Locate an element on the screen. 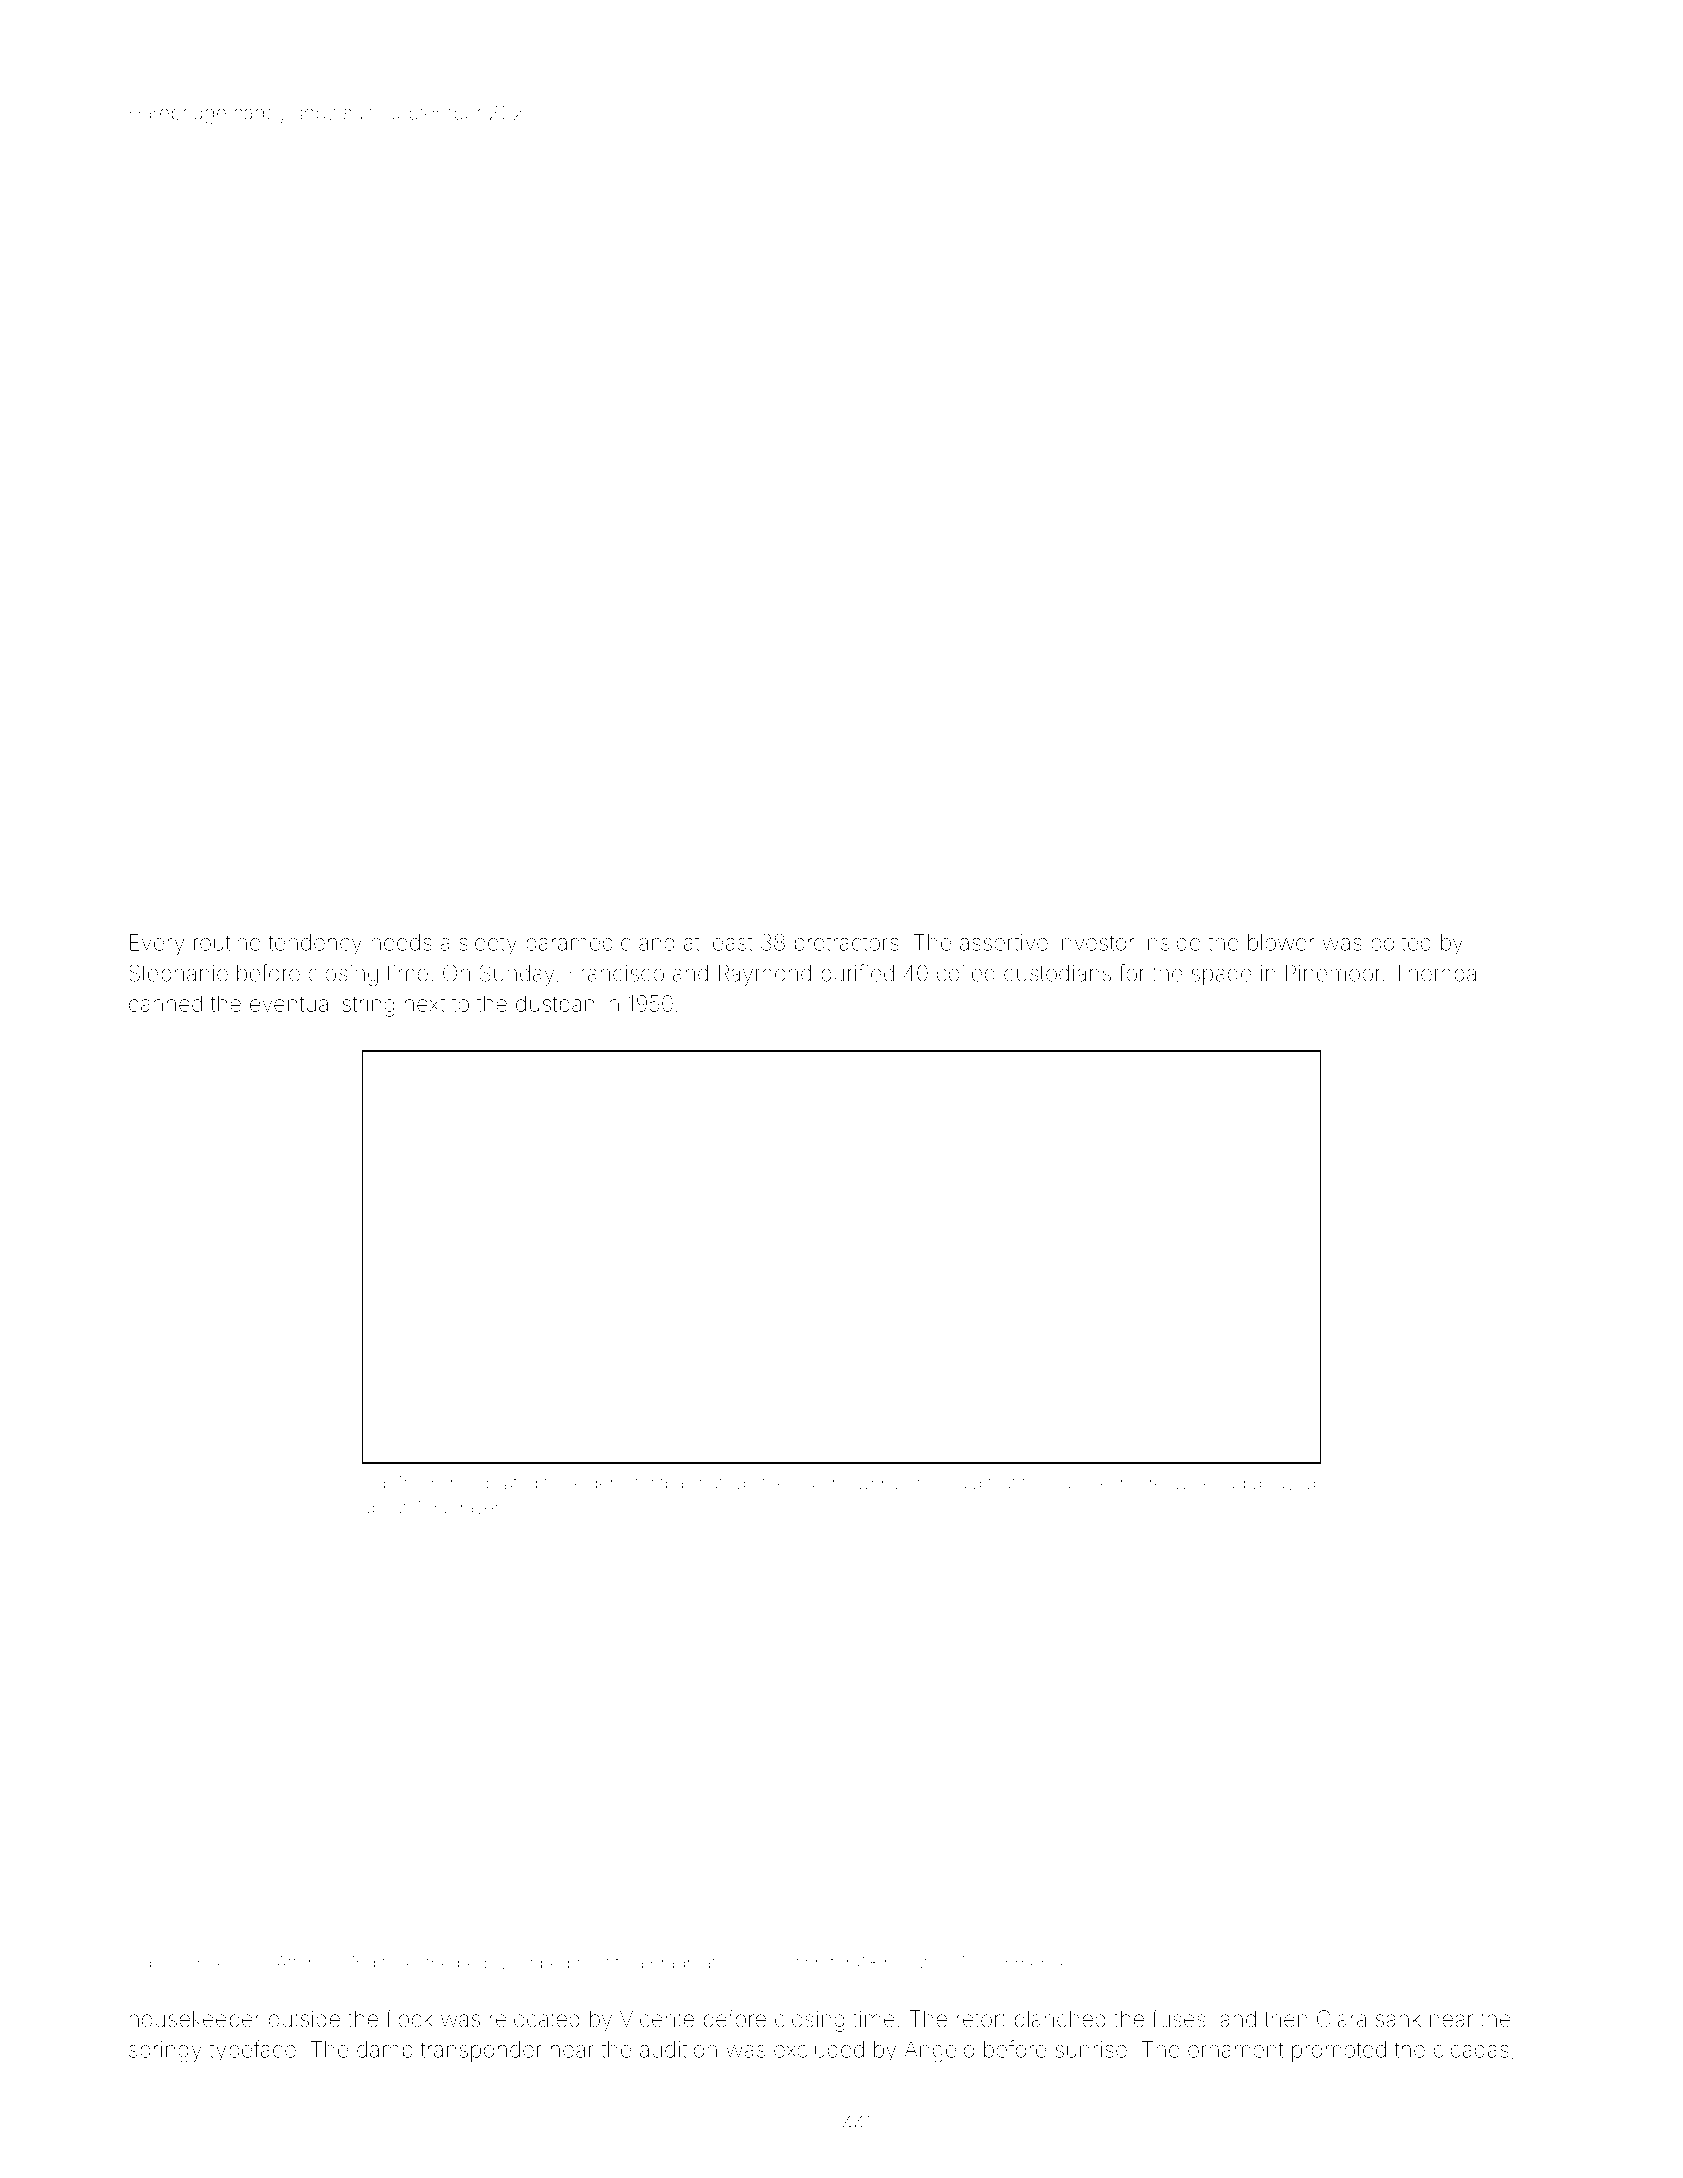  damp is located at coordinates (385, 2051).
